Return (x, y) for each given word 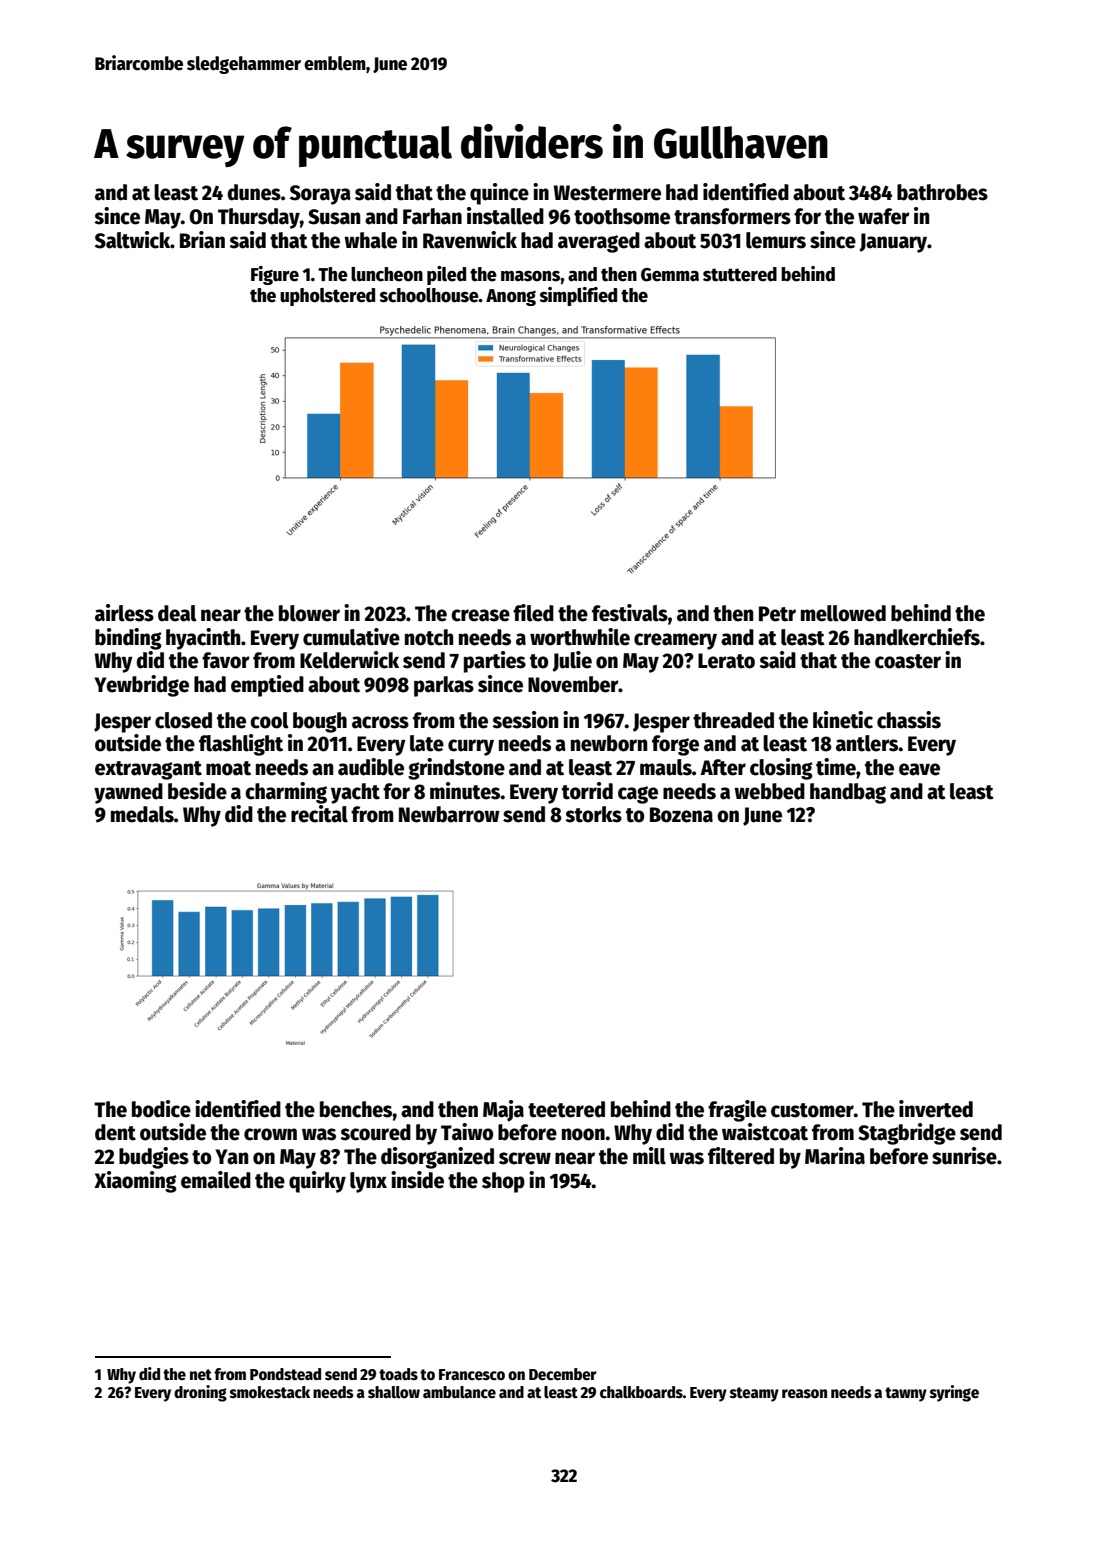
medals (142, 814)
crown (270, 1134)
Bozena (681, 815)
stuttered (740, 274)
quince (499, 194)
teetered (566, 1109)
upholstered (327, 297)
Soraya (320, 195)
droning (200, 1393)
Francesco (472, 1374)
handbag (848, 793)
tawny (906, 1394)
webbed (769, 791)
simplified (578, 296)
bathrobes (942, 192)
